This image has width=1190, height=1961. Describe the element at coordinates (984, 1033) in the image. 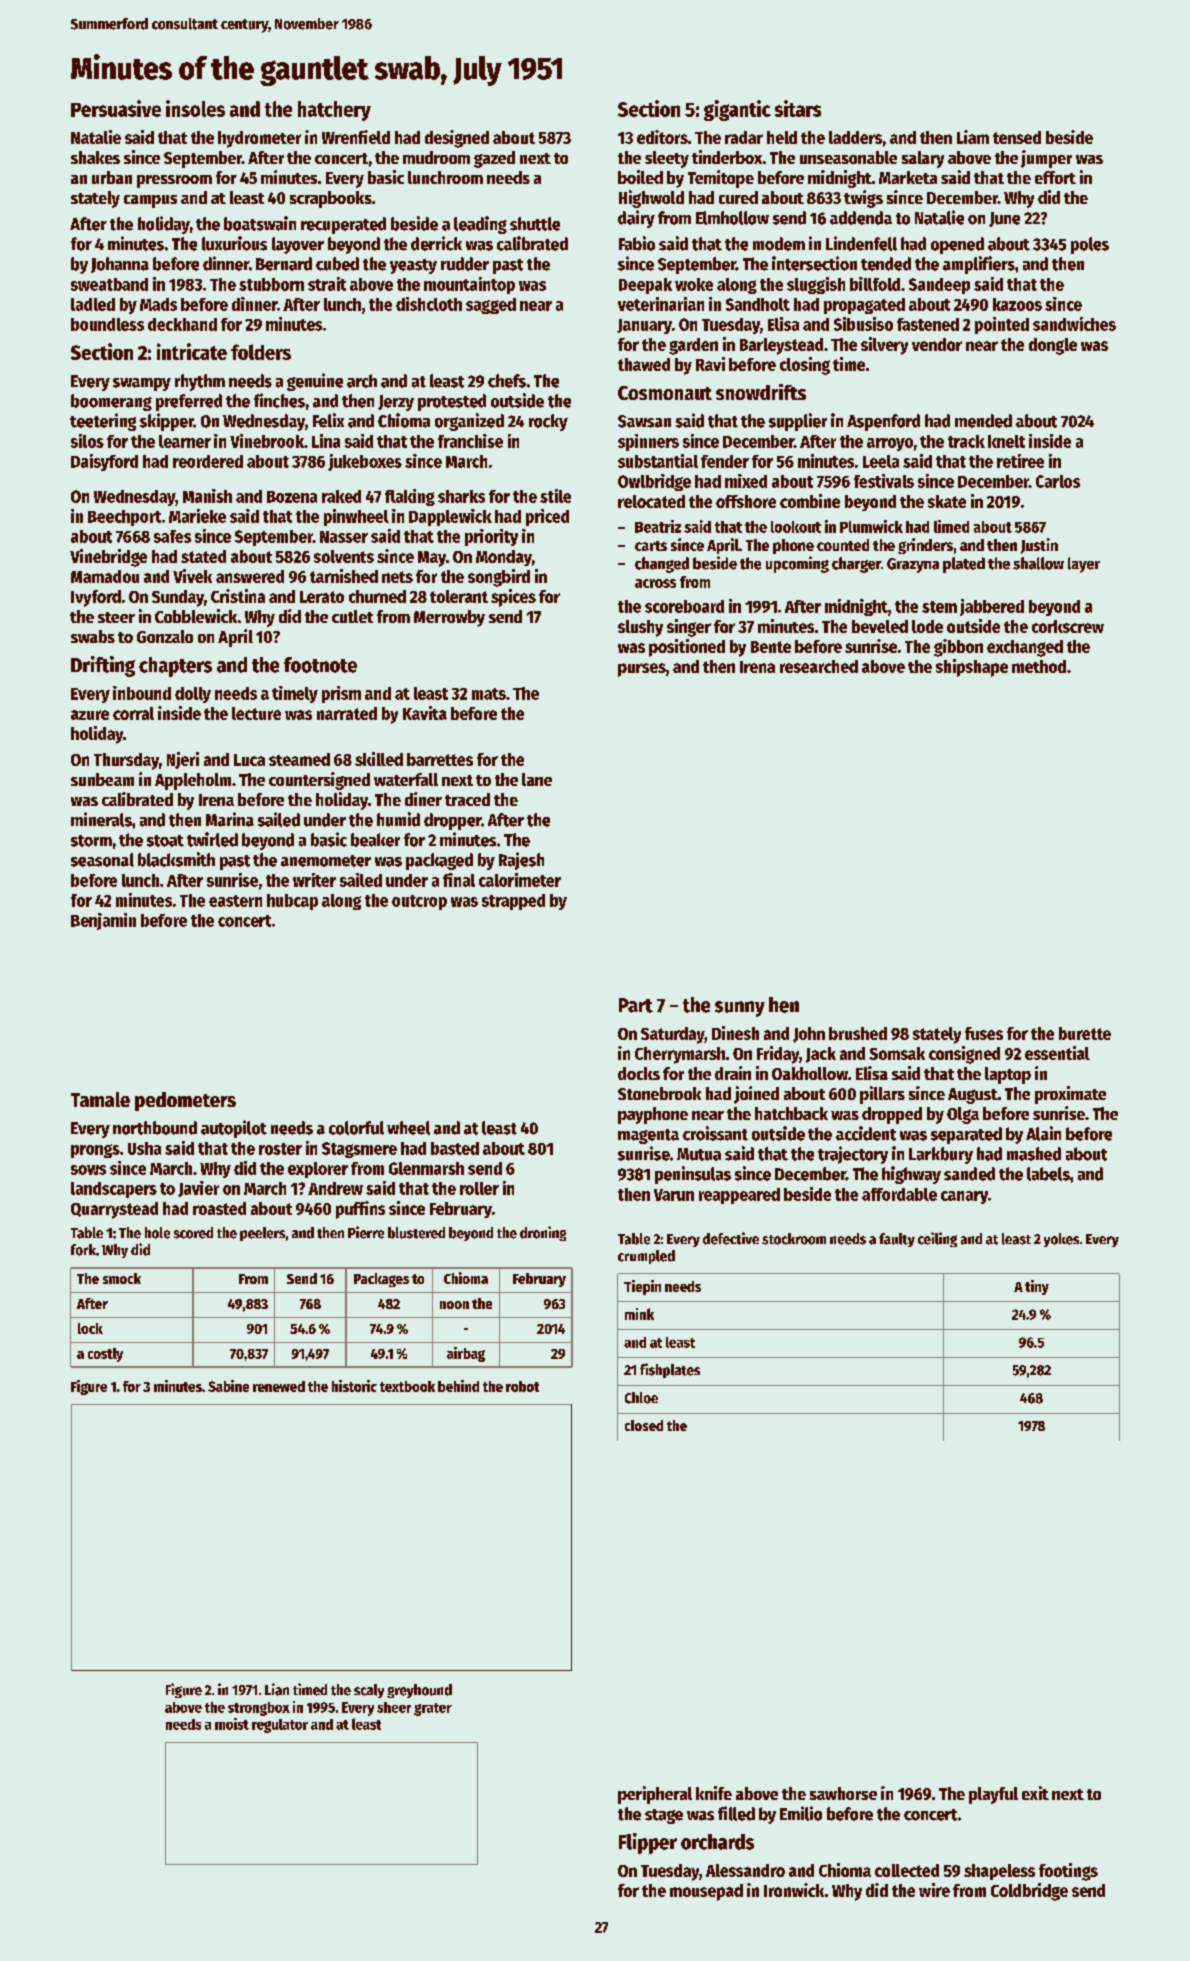

I see `fuses` at that location.
